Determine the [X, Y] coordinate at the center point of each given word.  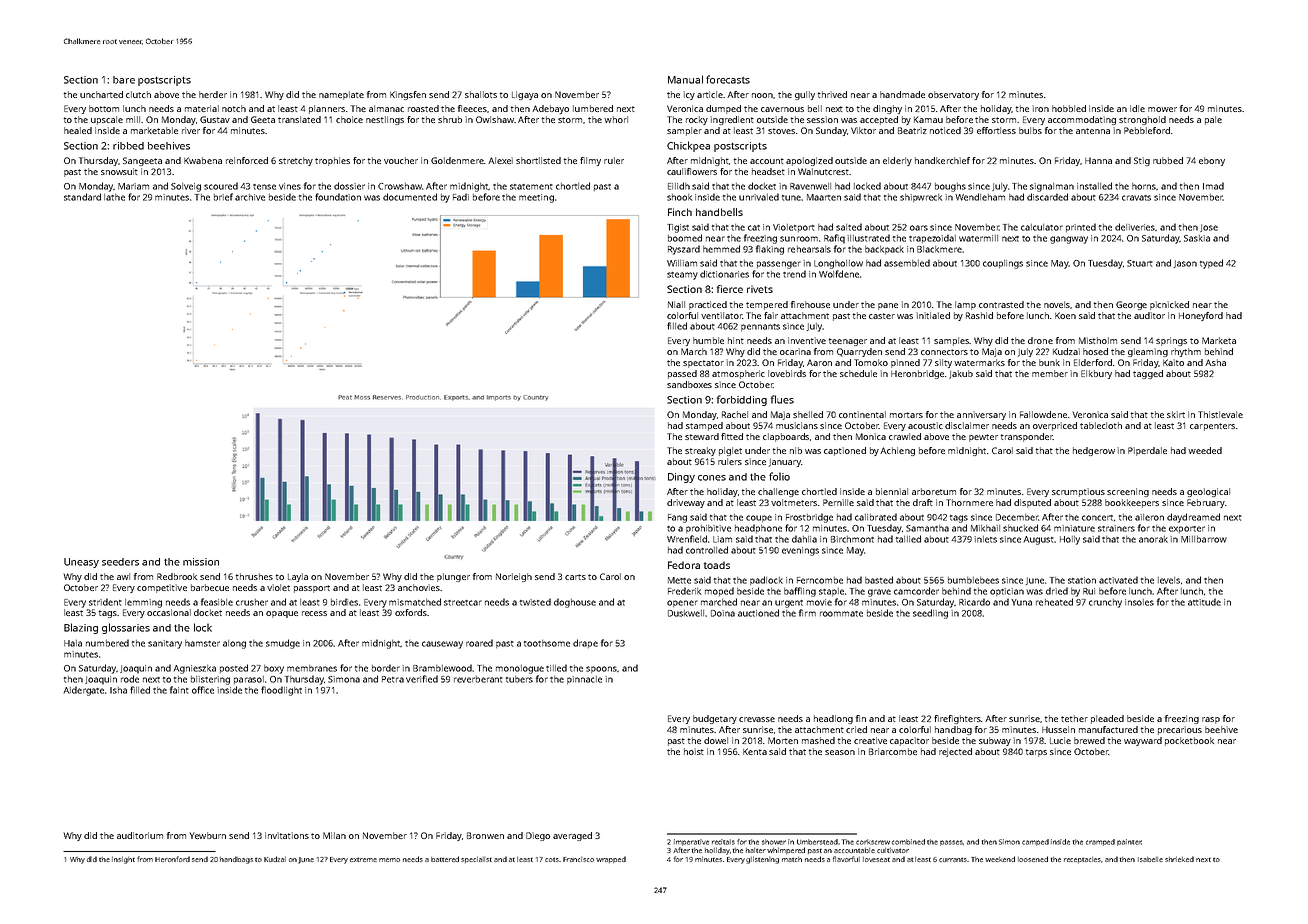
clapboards [786, 437]
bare [124, 80]
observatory [953, 95]
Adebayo [550, 109]
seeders [120, 562]
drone [1040, 340]
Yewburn [207, 835]
